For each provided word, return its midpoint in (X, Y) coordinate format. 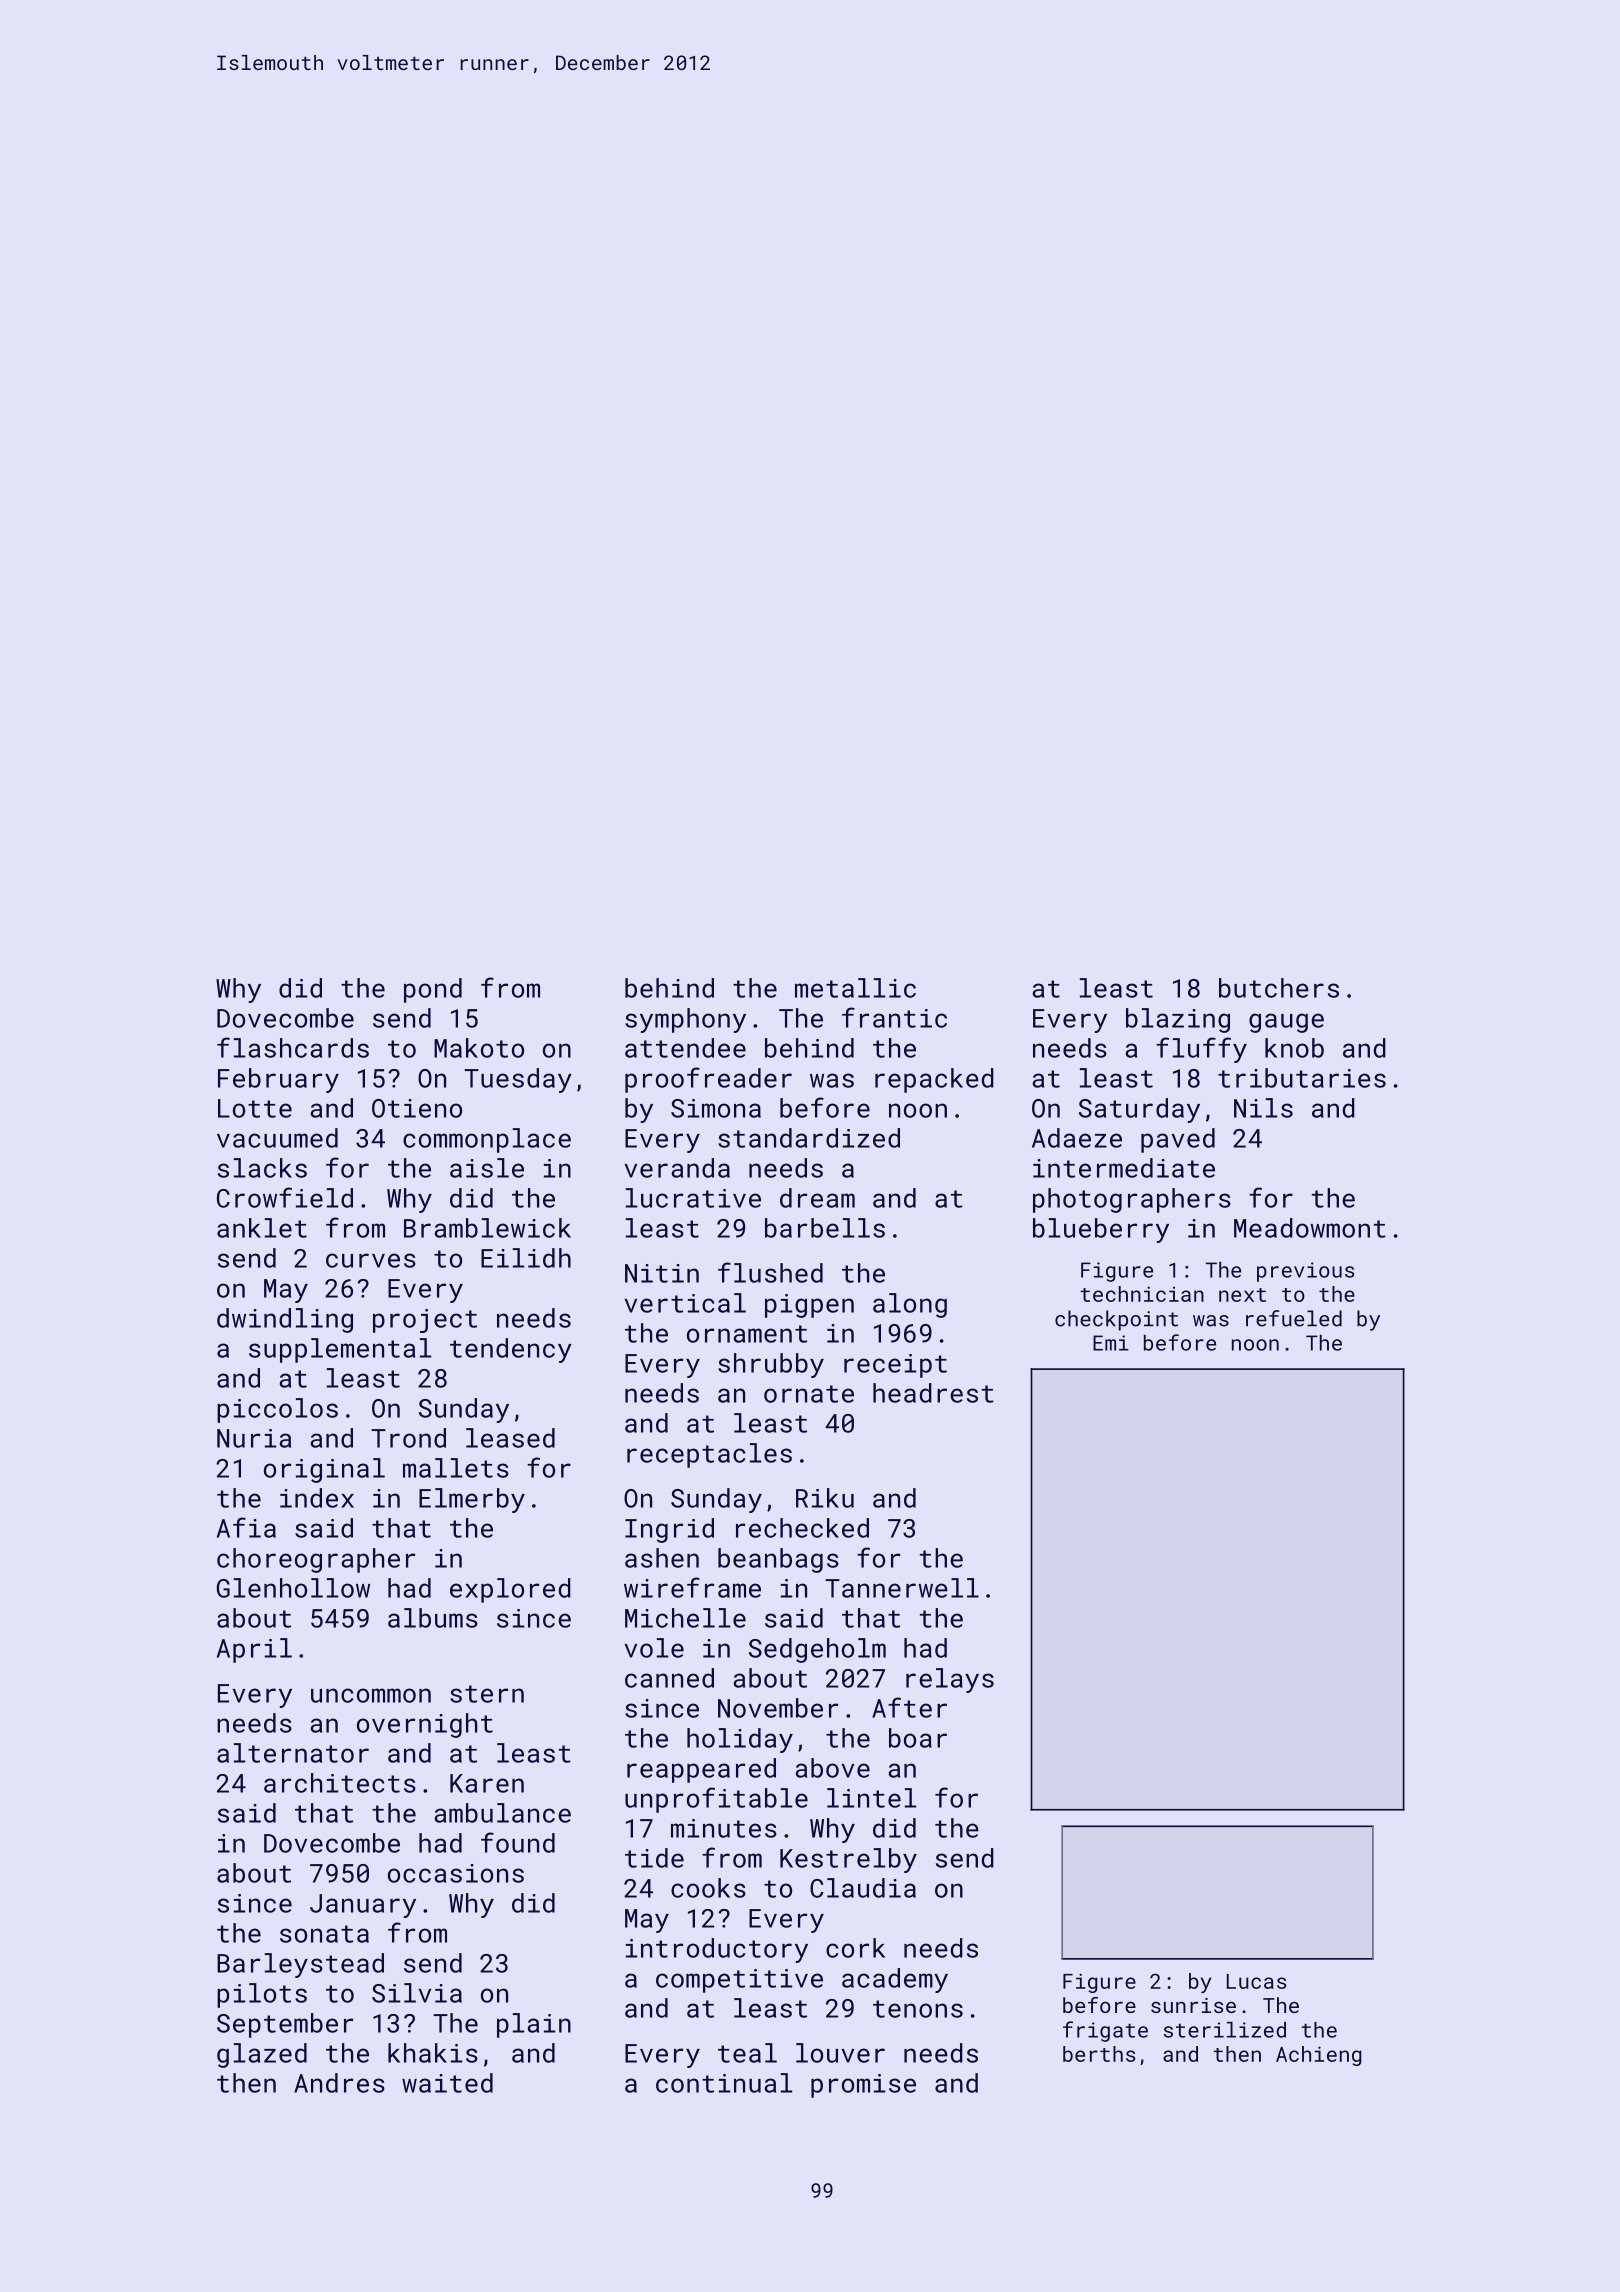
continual (724, 2083)
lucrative (693, 1198)
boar (918, 1738)
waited (447, 2083)
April (254, 1650)
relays (950, 1680)
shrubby (771, 1365)
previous (1306, 1272)
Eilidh (526, 1258)
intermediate (1124, 1168)
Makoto (479, 1048)
